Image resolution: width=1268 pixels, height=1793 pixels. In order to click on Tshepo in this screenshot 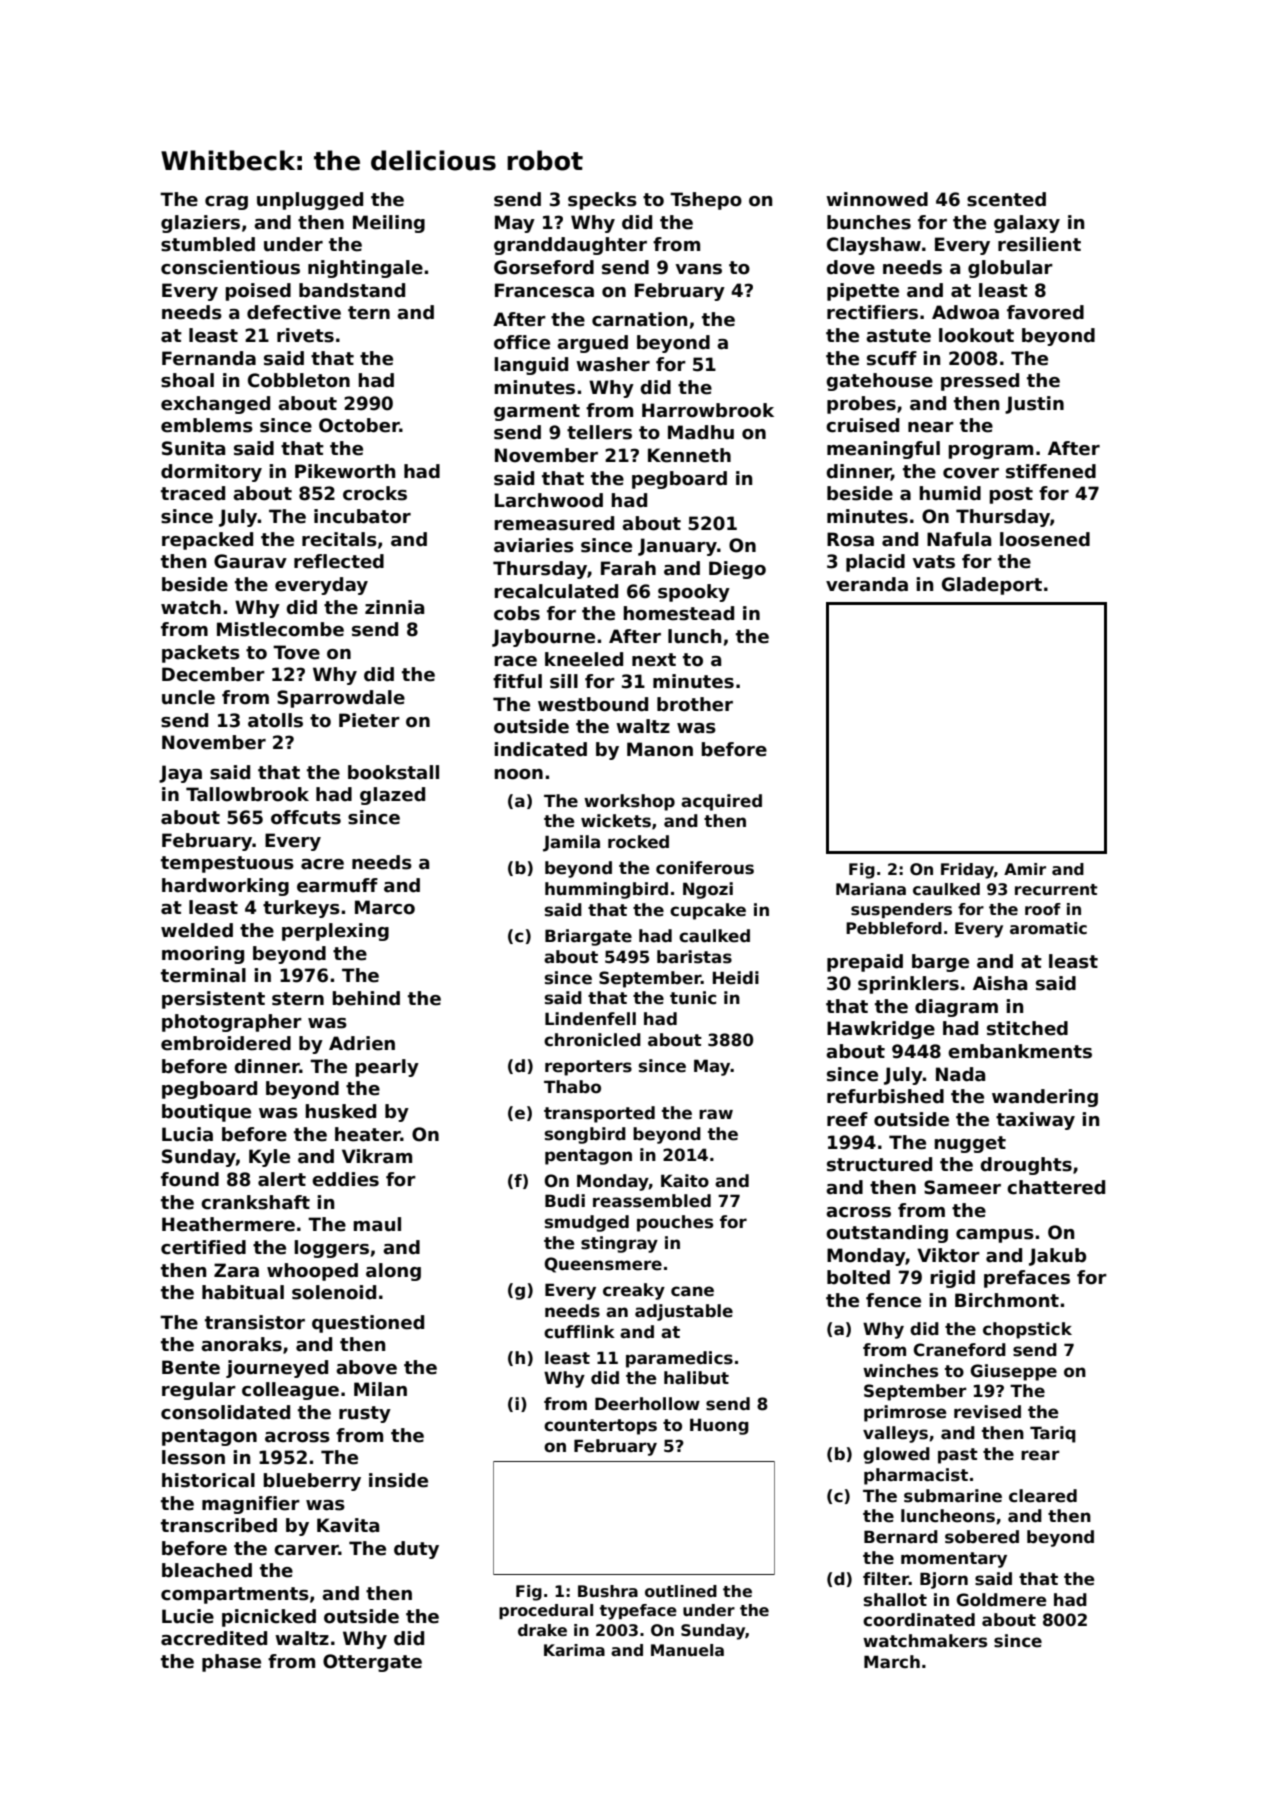, I will do `click(706, 201)`.
